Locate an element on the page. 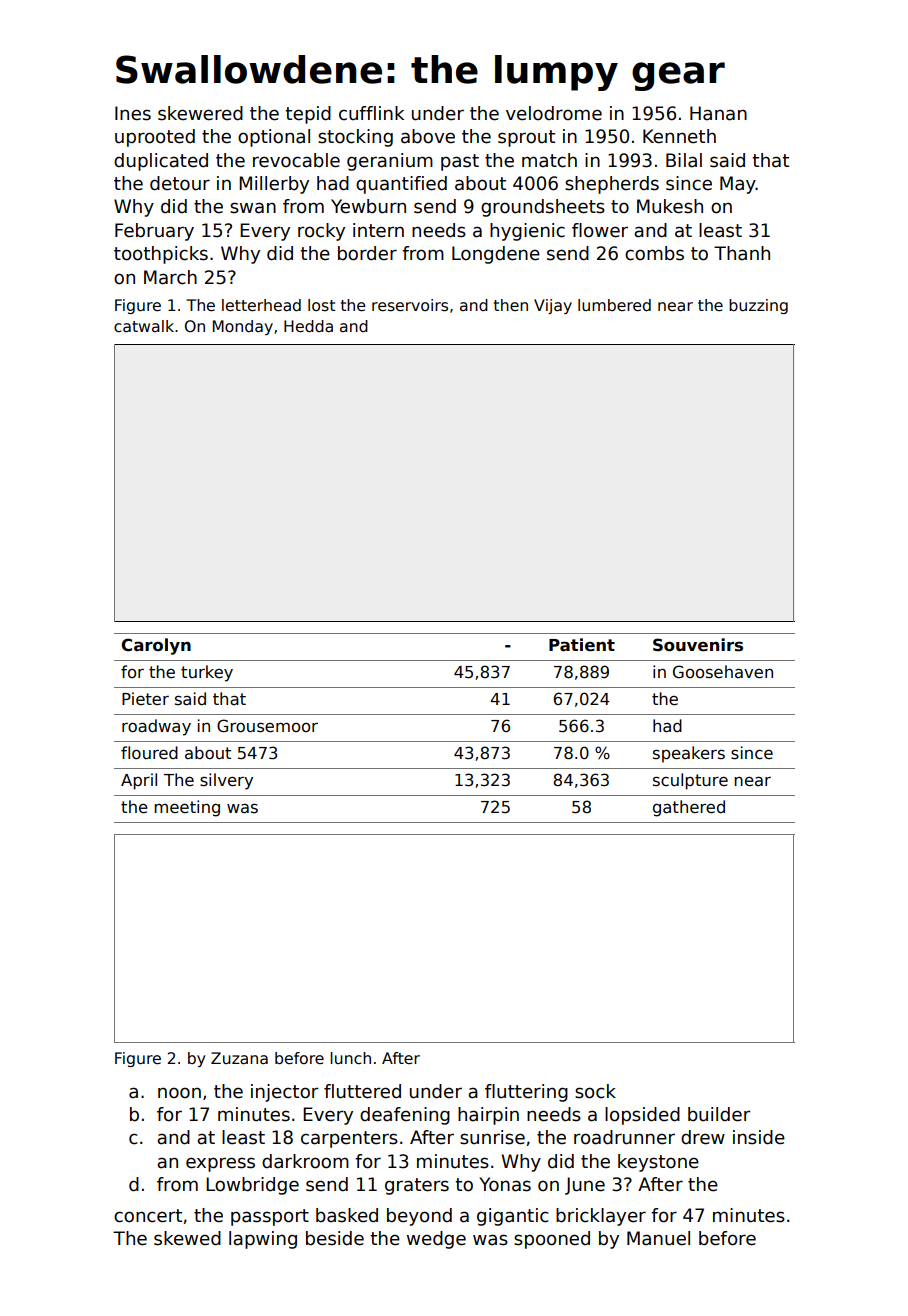 This image has width=908, height=1316. Hedda is located at coordinates (308, 326).
